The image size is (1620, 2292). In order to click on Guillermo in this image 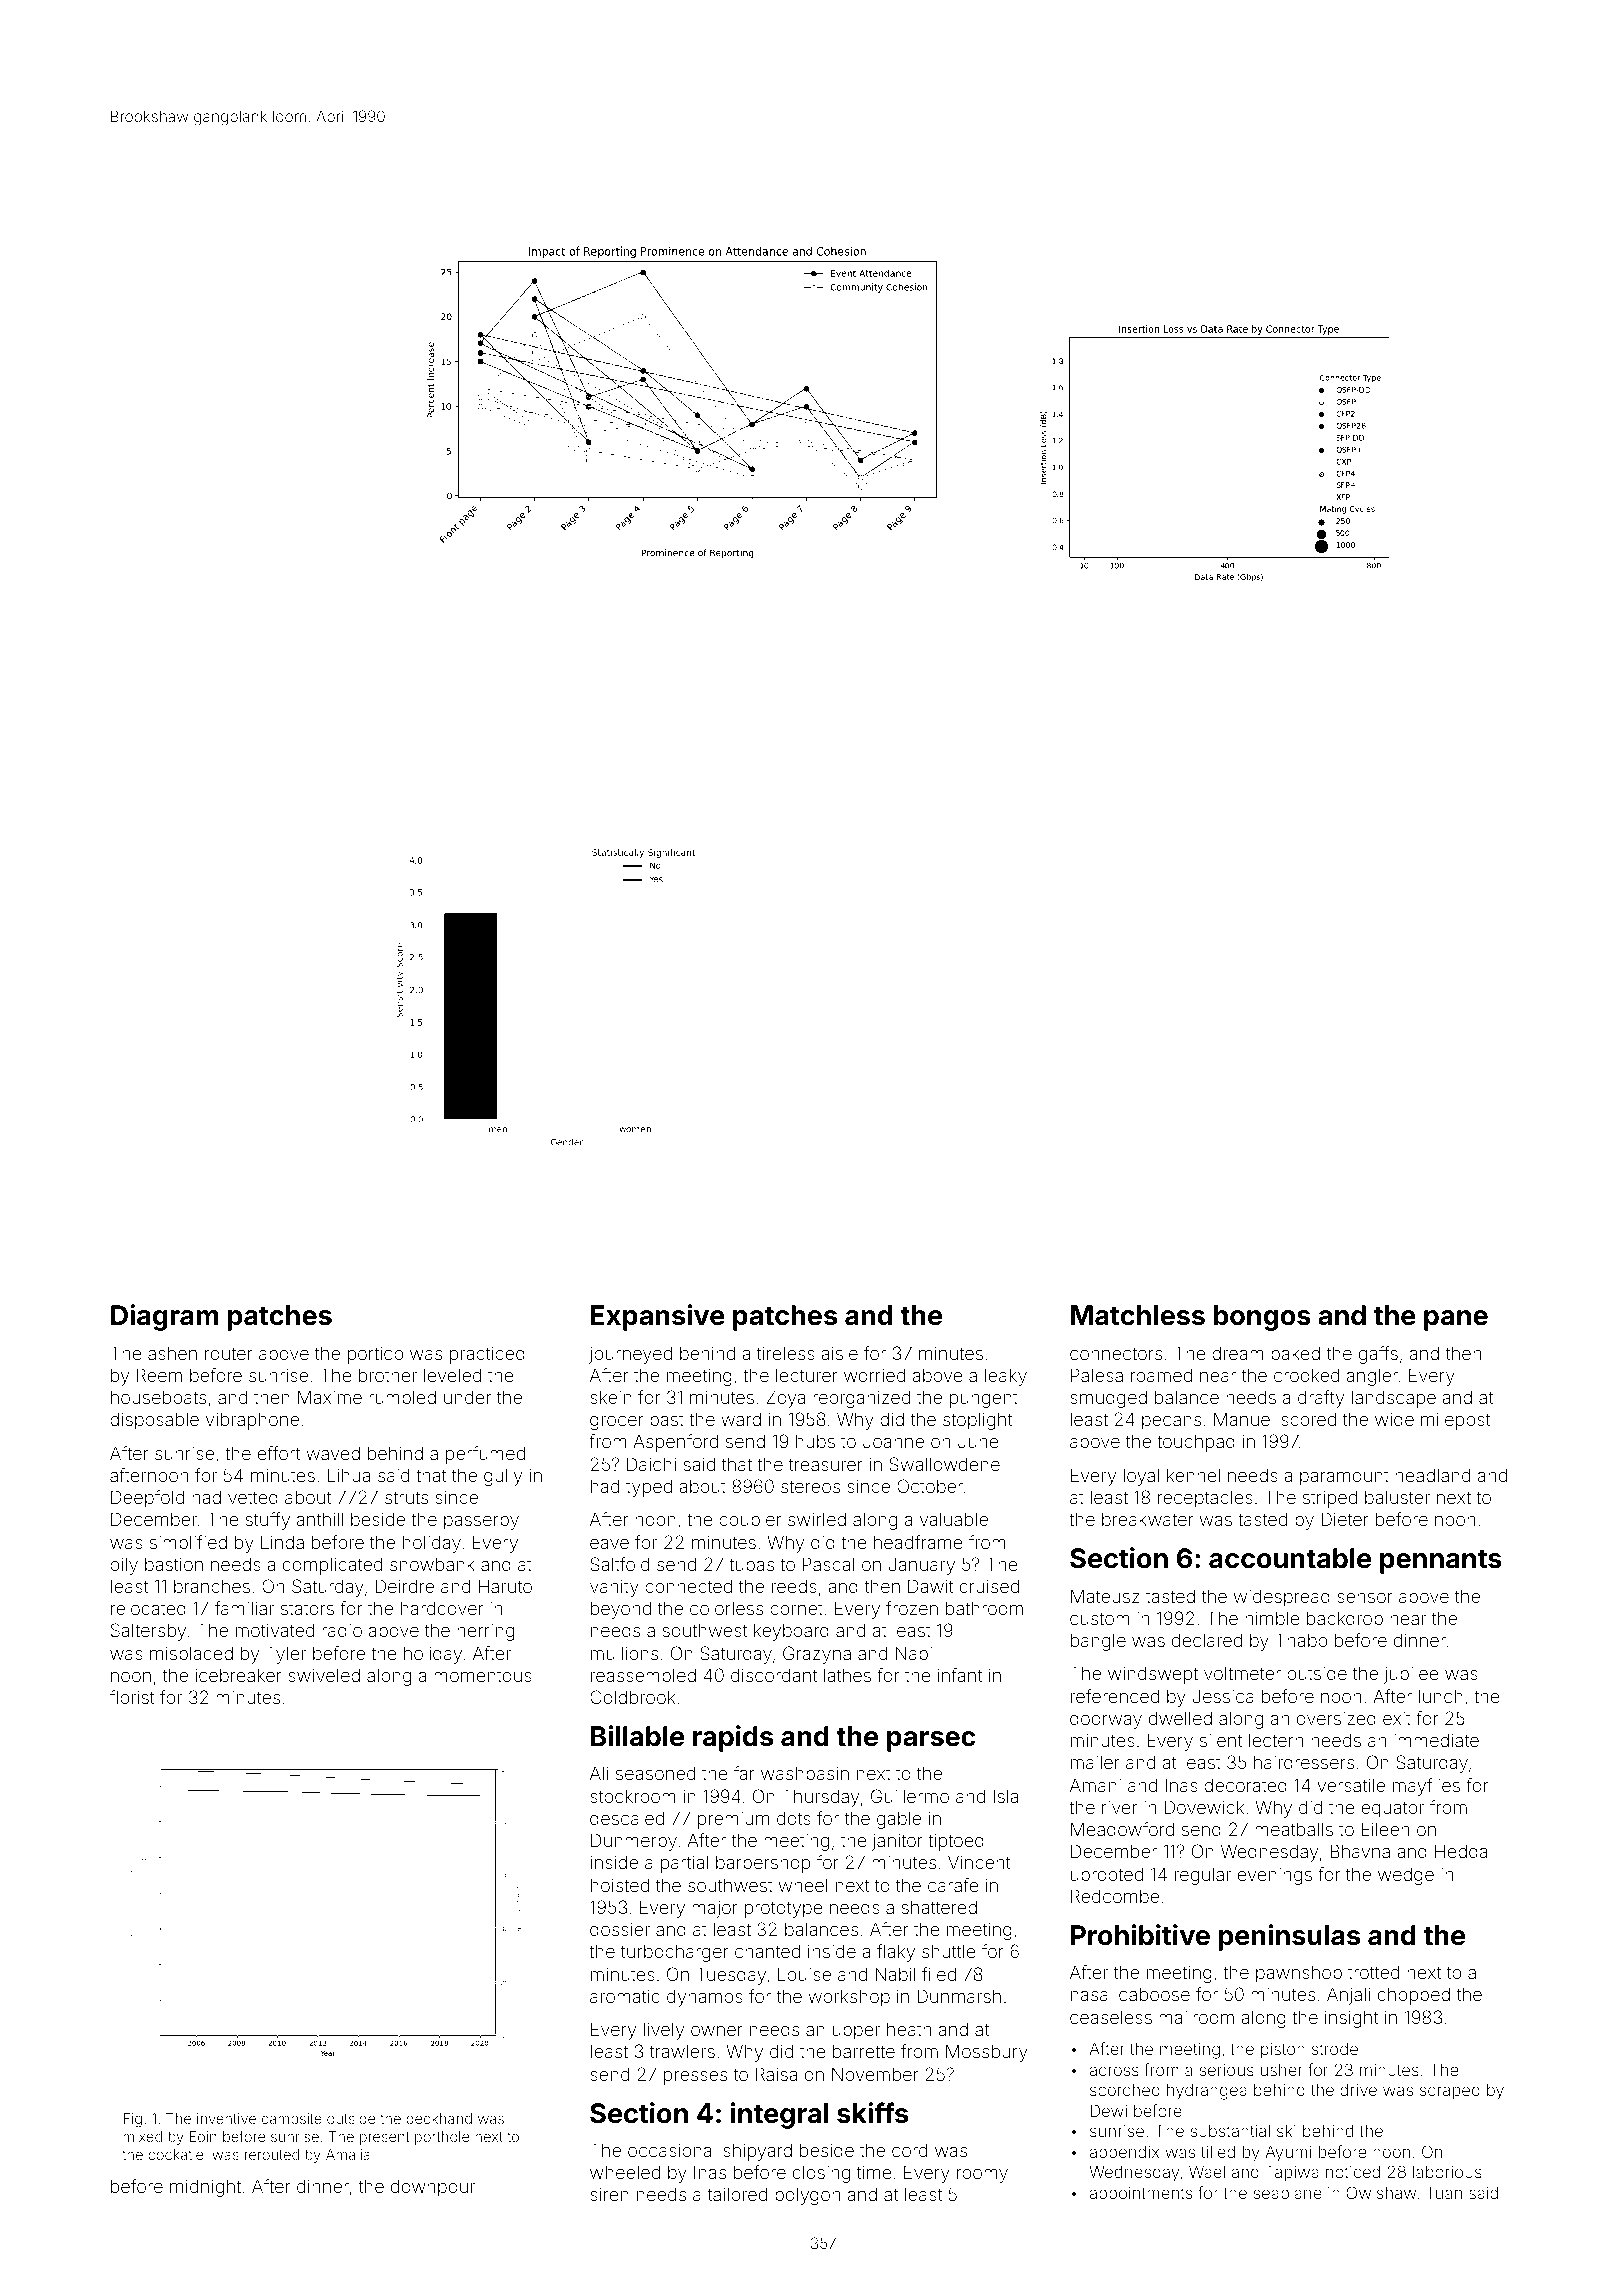, I will do `click(910, 1796)`.
